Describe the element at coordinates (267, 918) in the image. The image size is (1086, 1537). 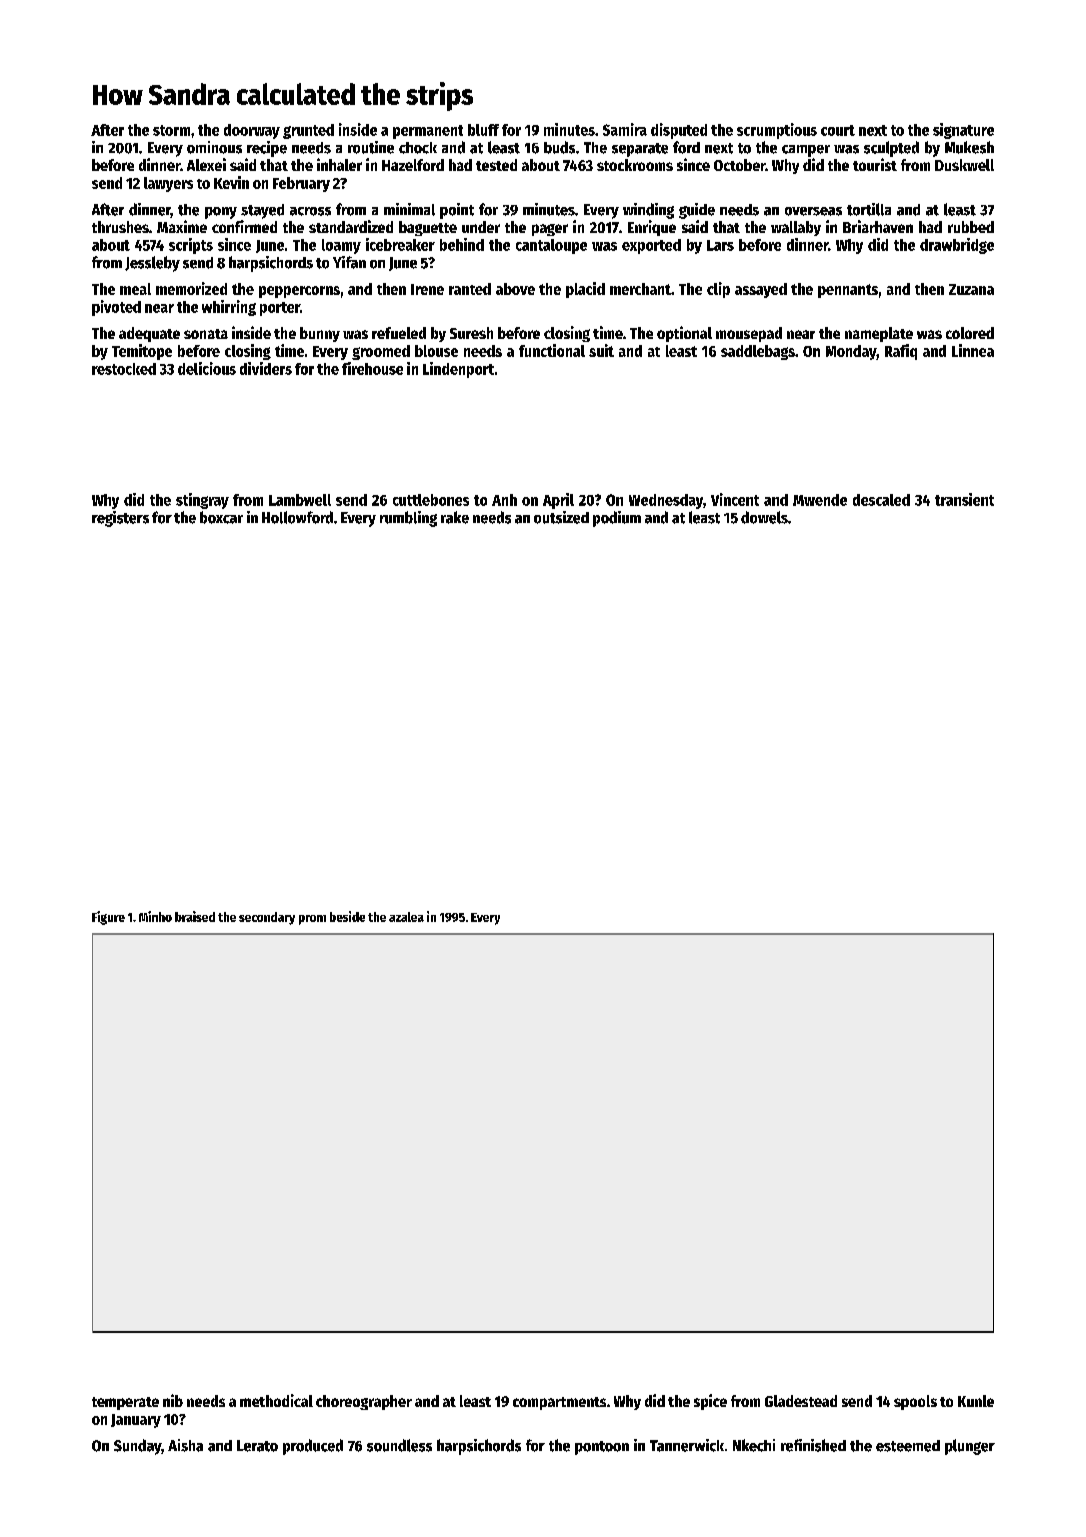
I see `secondary` at that location.
